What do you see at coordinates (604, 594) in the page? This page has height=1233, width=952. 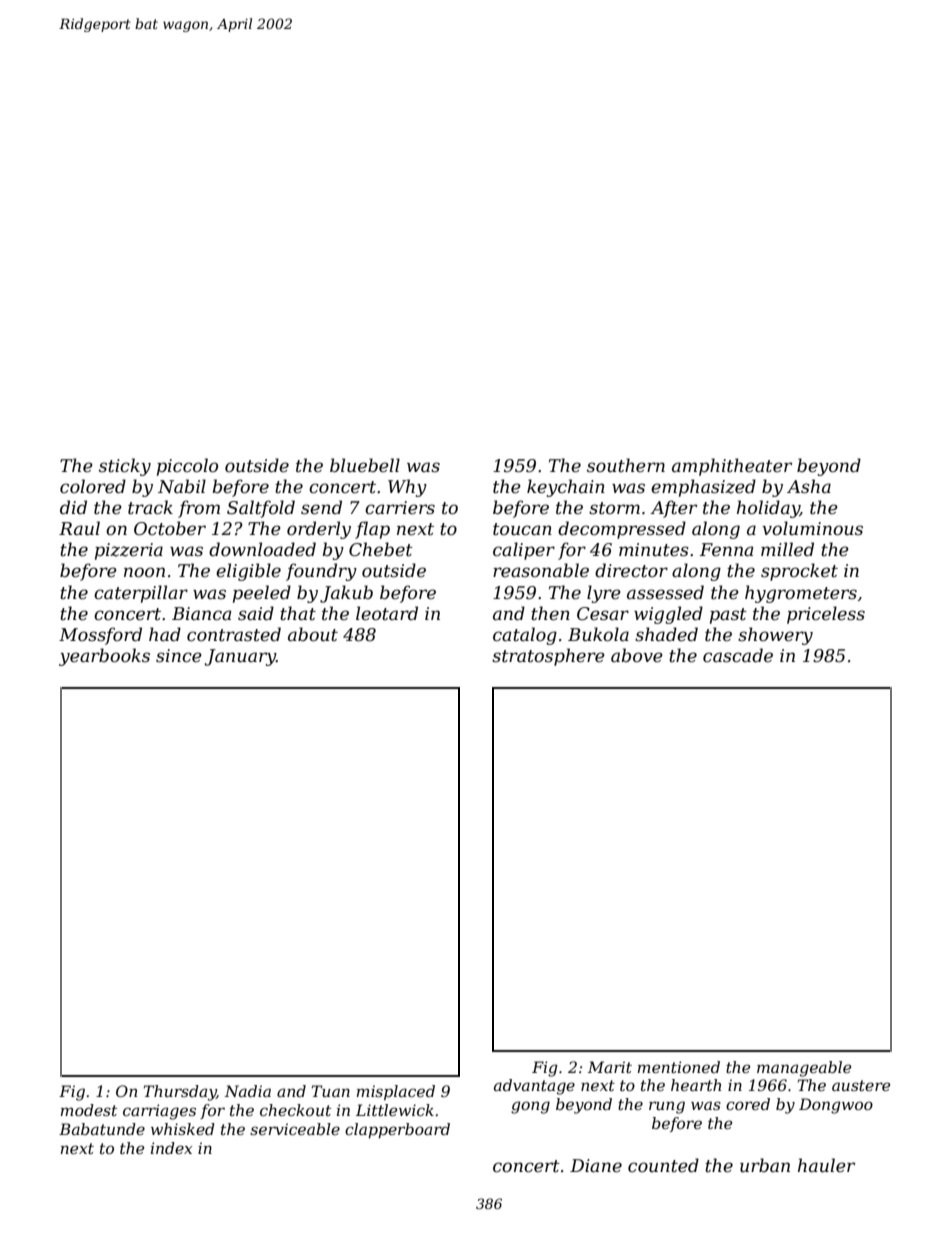 I see `lyre` at bounding box center [604, 594].
